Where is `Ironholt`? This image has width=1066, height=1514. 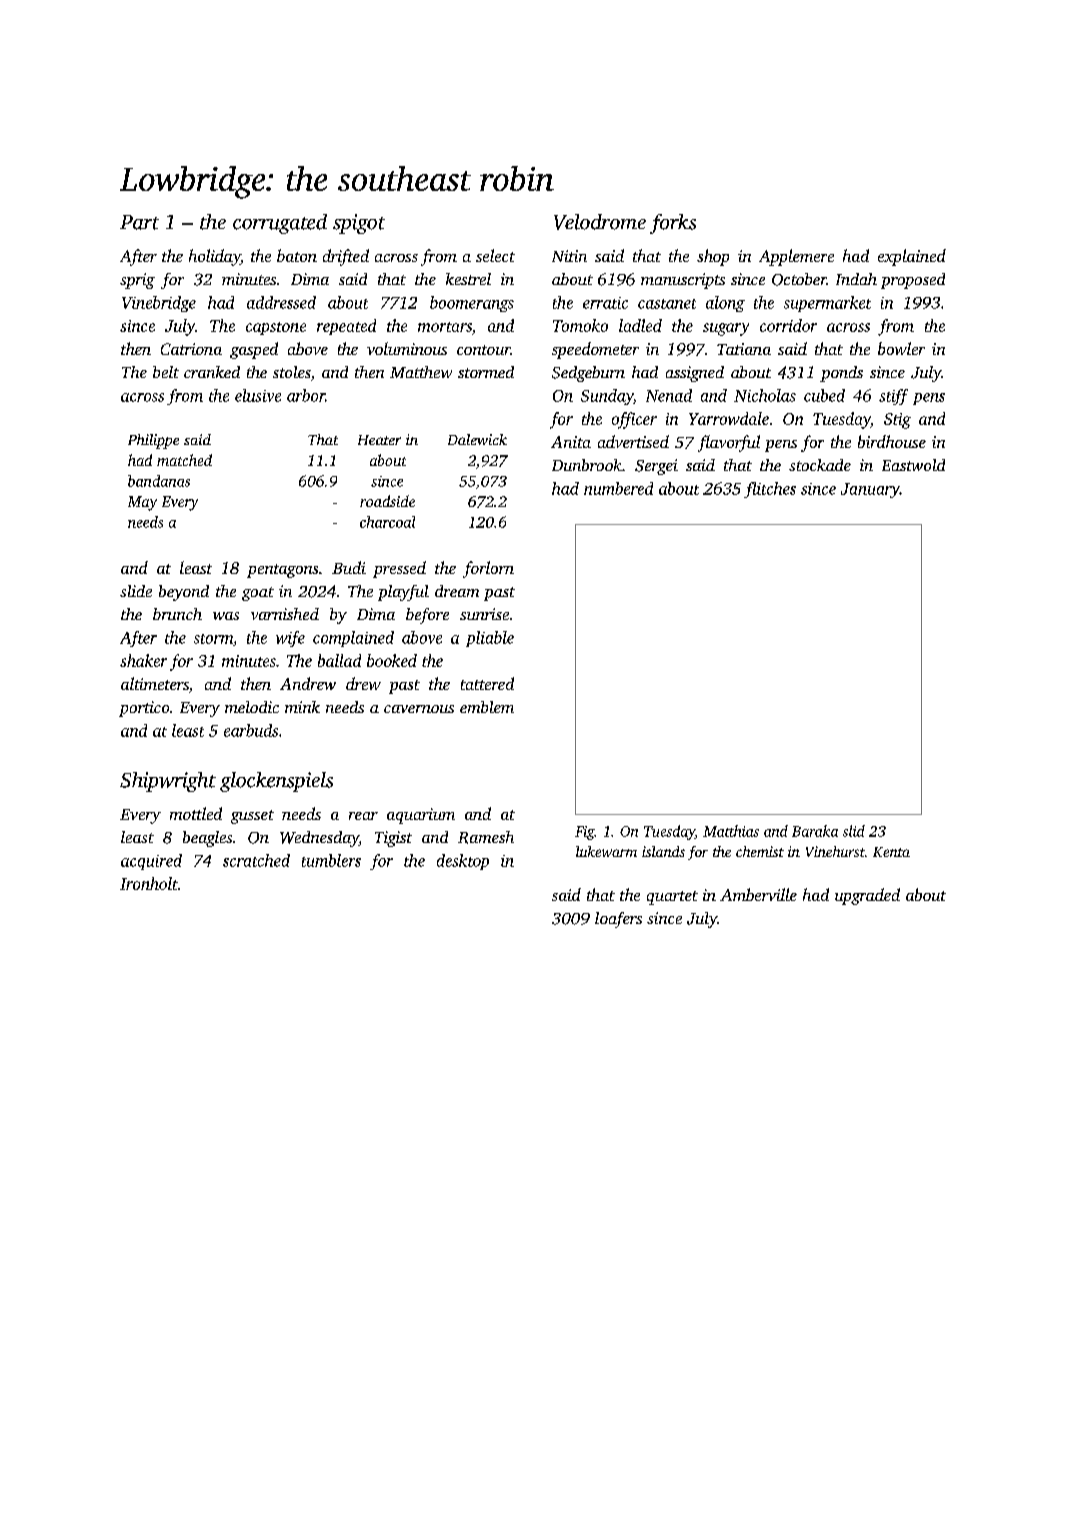
Ironholt is located at coordinates (149, 883).
